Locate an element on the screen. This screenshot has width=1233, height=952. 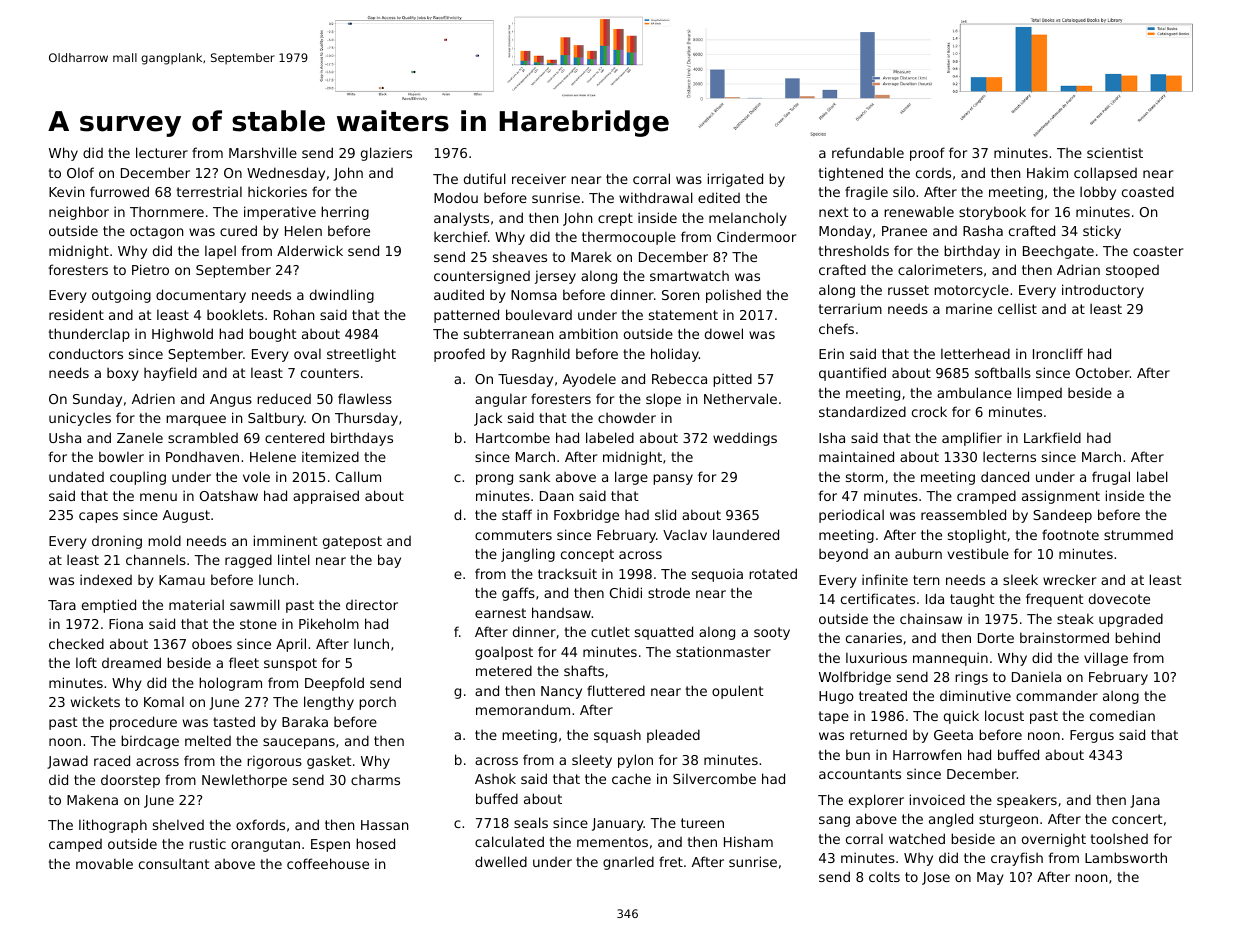
scientist is located at coordinates (1115, 152).
